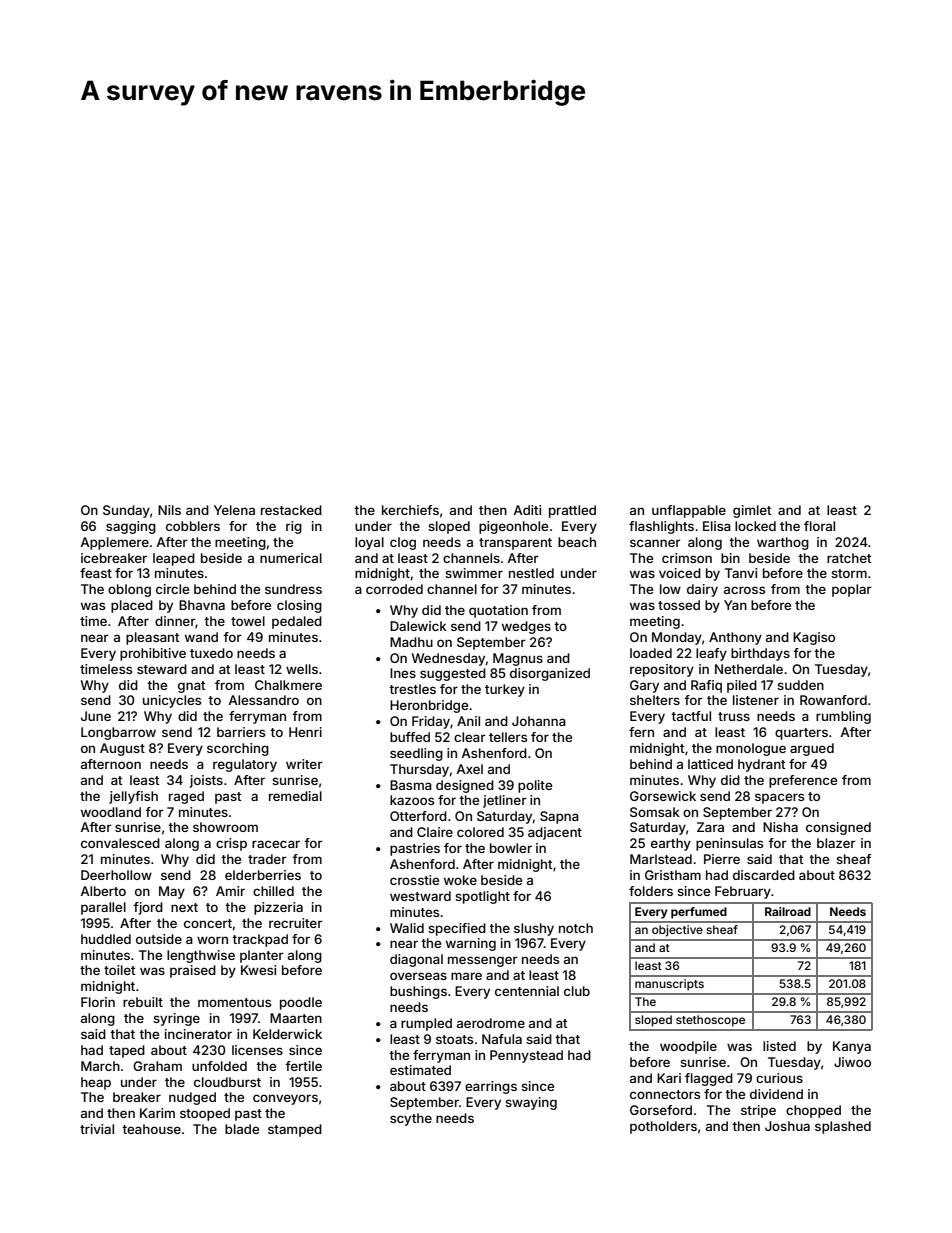 The image size is (952, 1233). Describe the element at coordinates (411, 1119) in the screenshot. I see `scythe` at that location.
